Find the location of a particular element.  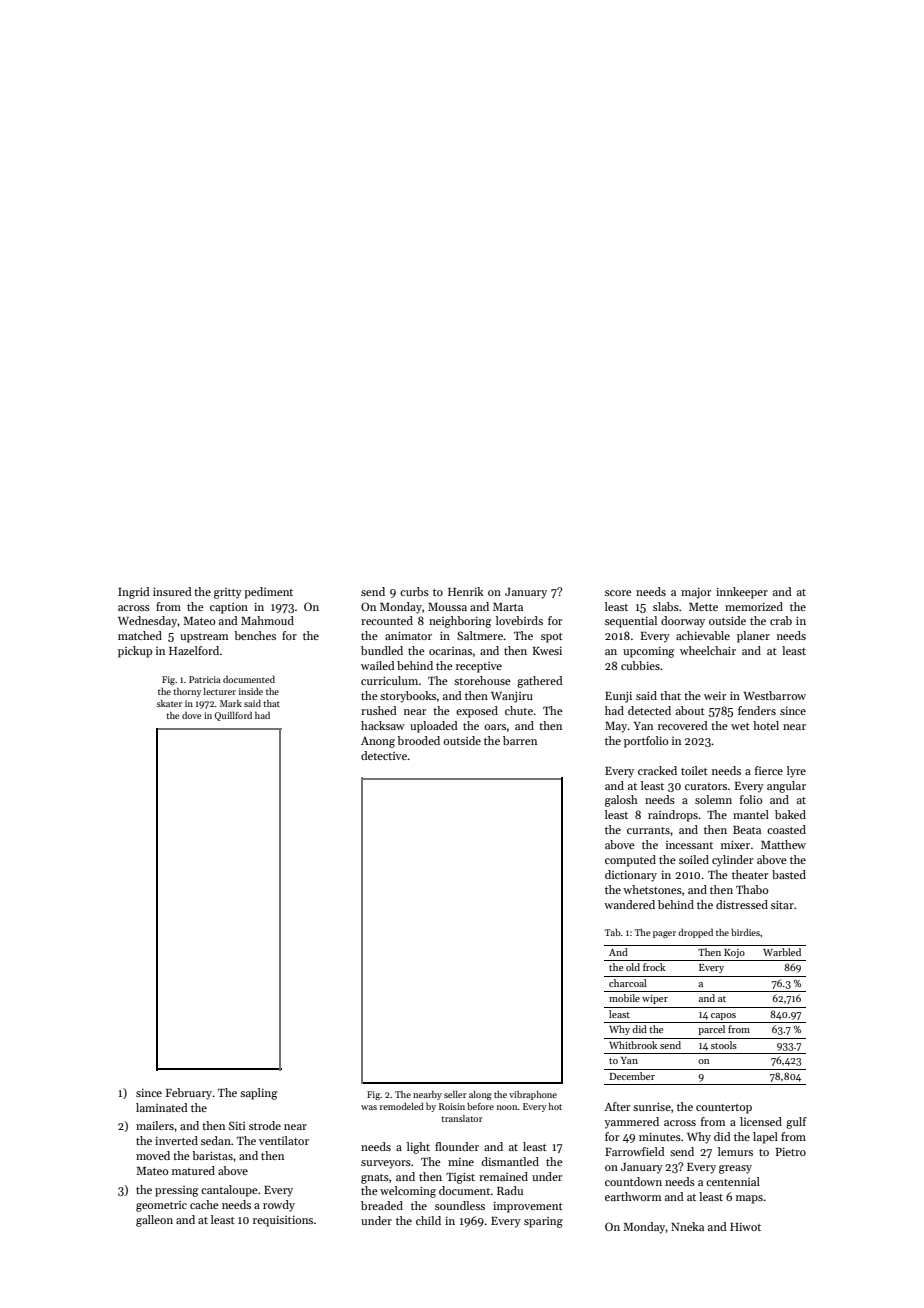

Hiwot is located at coordinates (745, 1227).
